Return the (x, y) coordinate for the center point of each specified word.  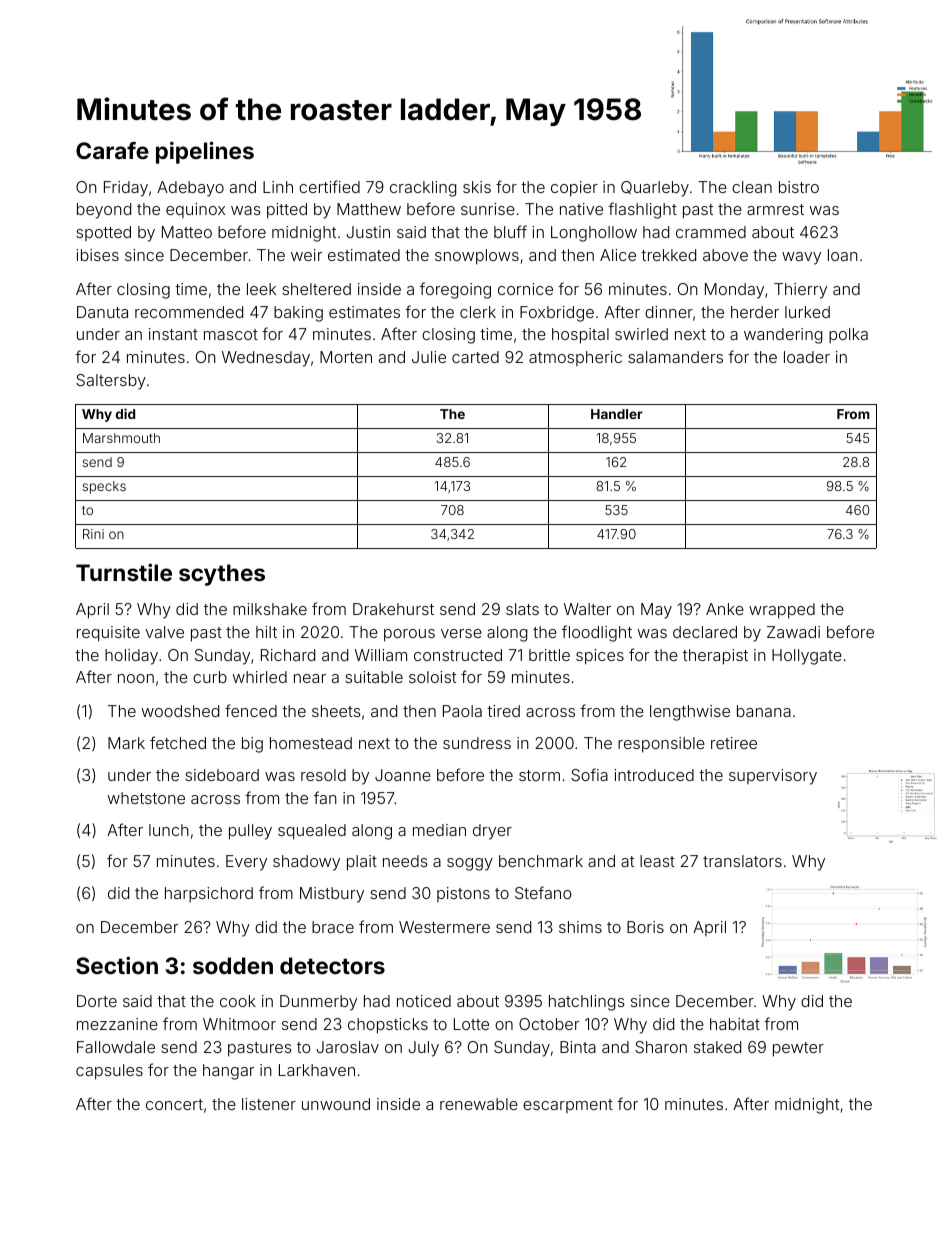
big (252, 745)
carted (475, 357)
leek (261, 289)
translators (742, 861)
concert (174, 1104)
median (439, 830)
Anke (725, 609)
